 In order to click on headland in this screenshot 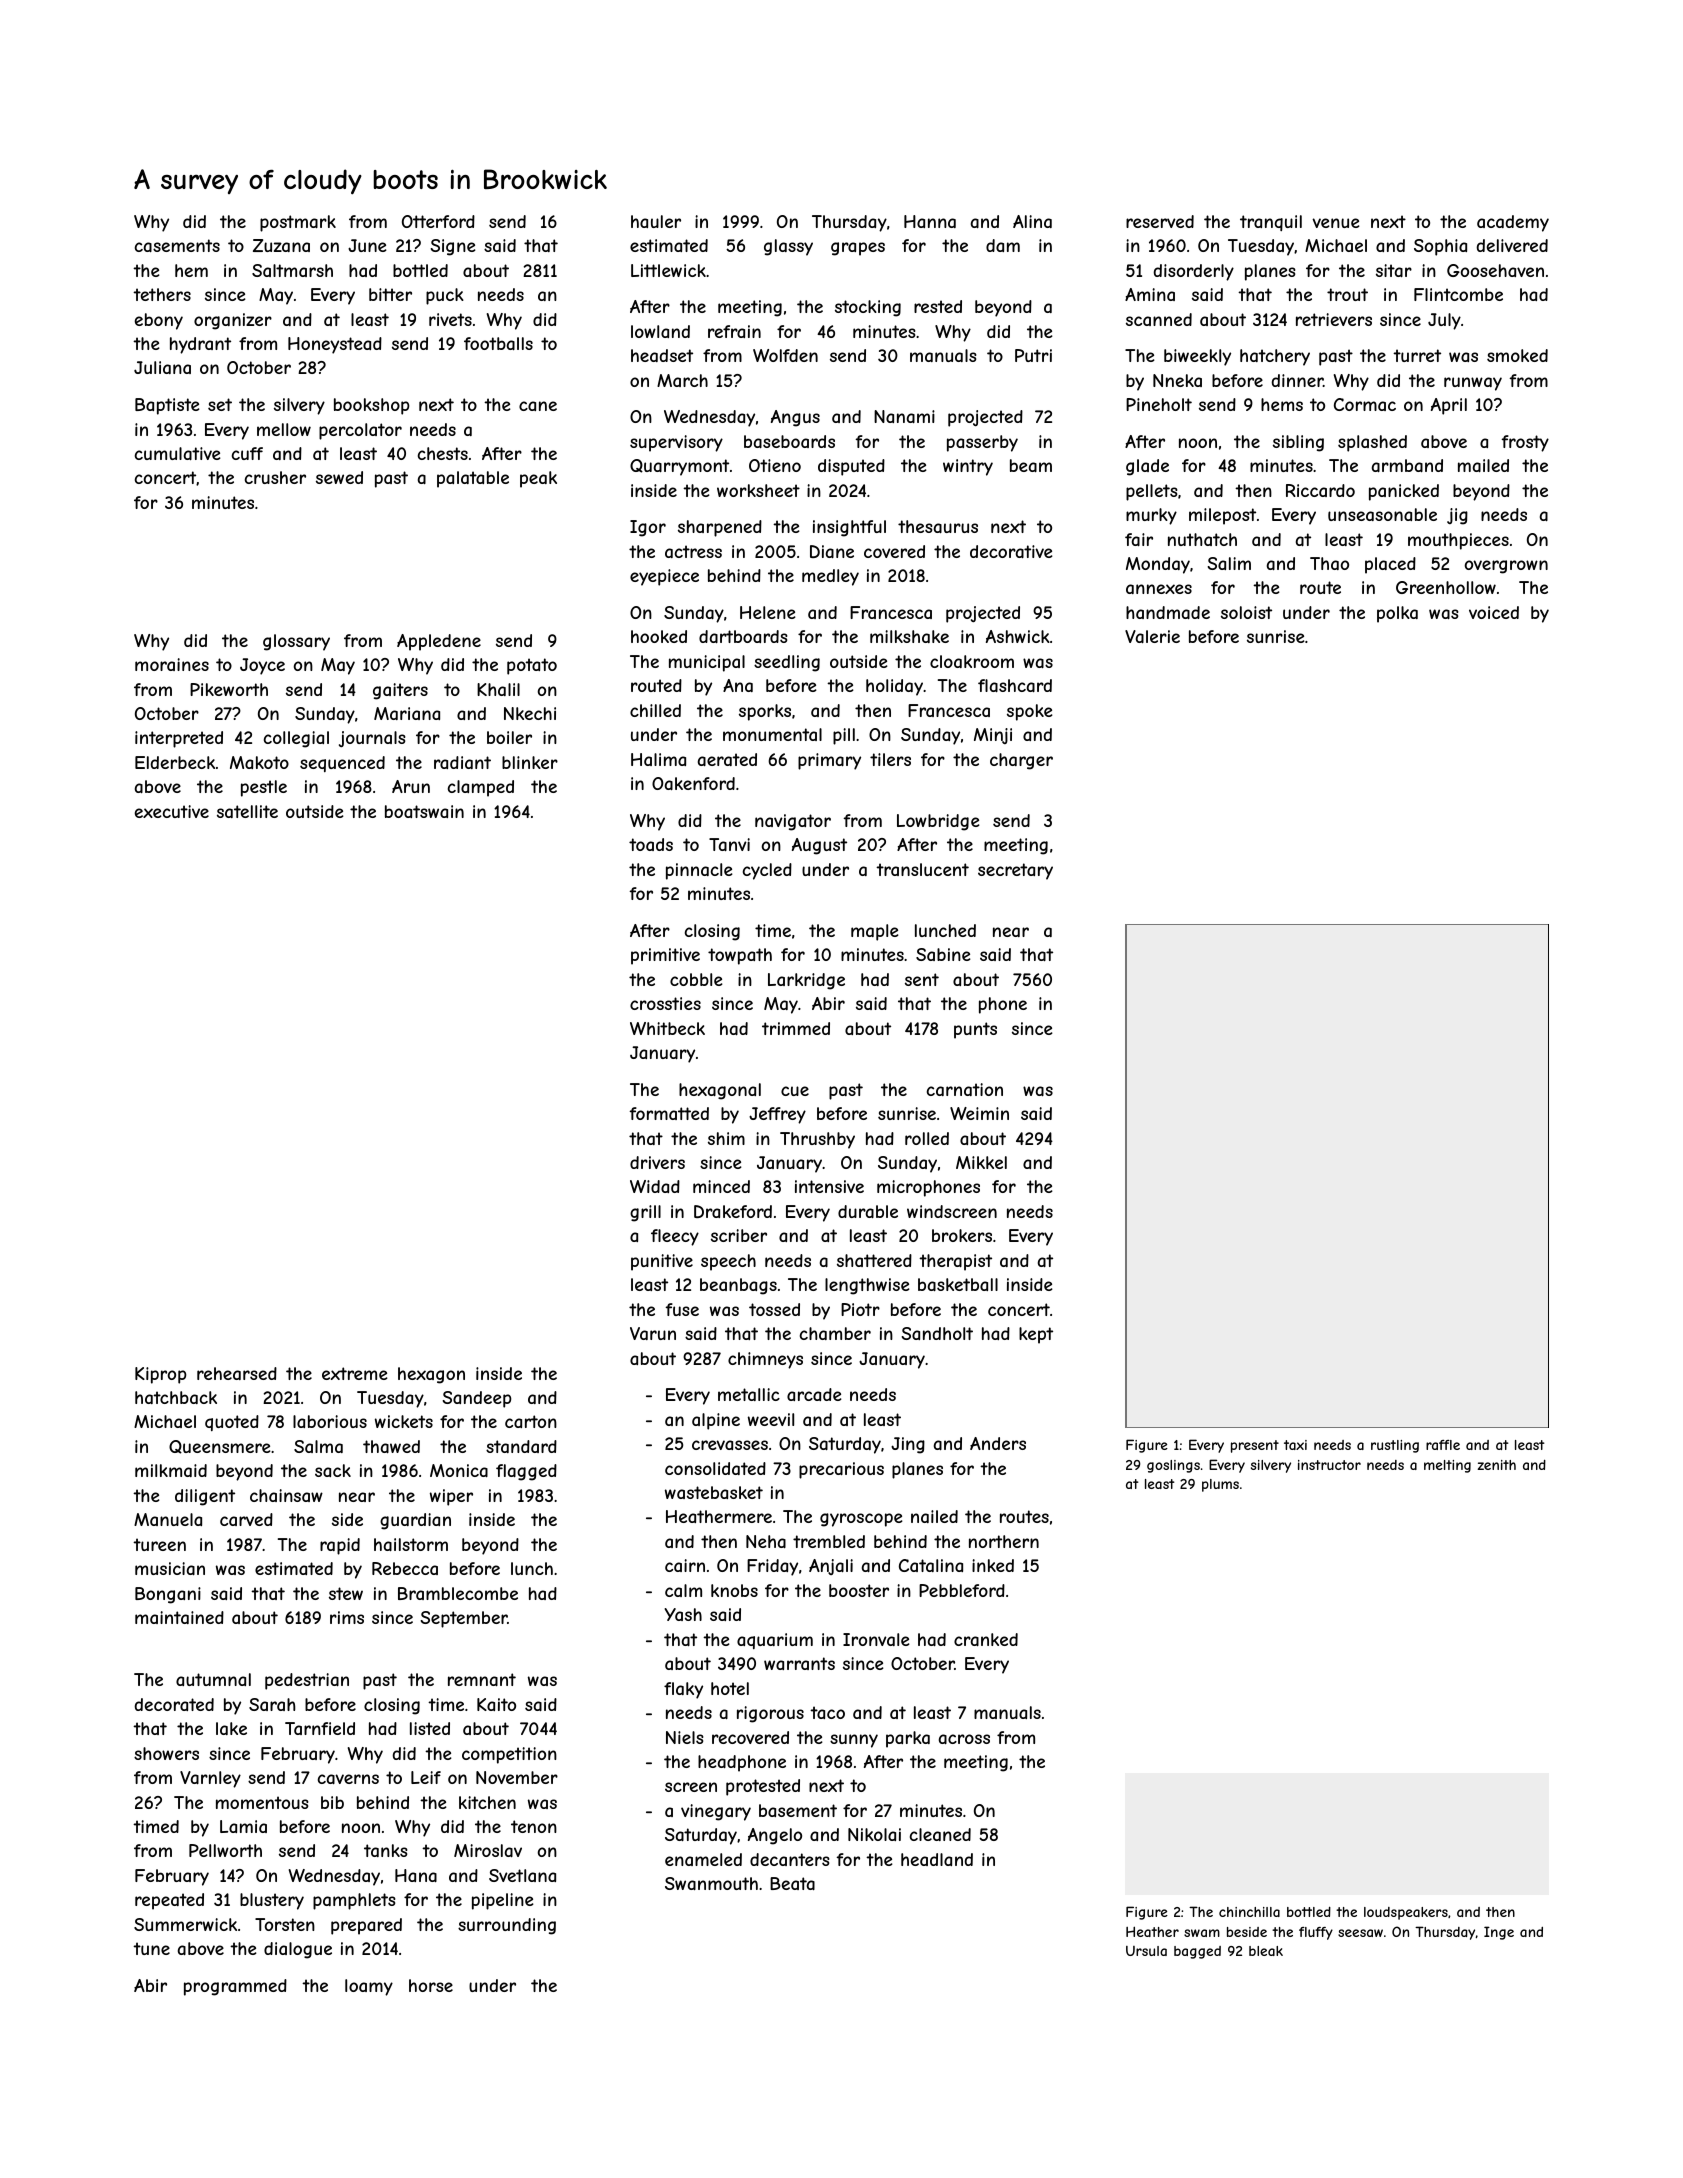, I will do `click(937, 1859)`.
